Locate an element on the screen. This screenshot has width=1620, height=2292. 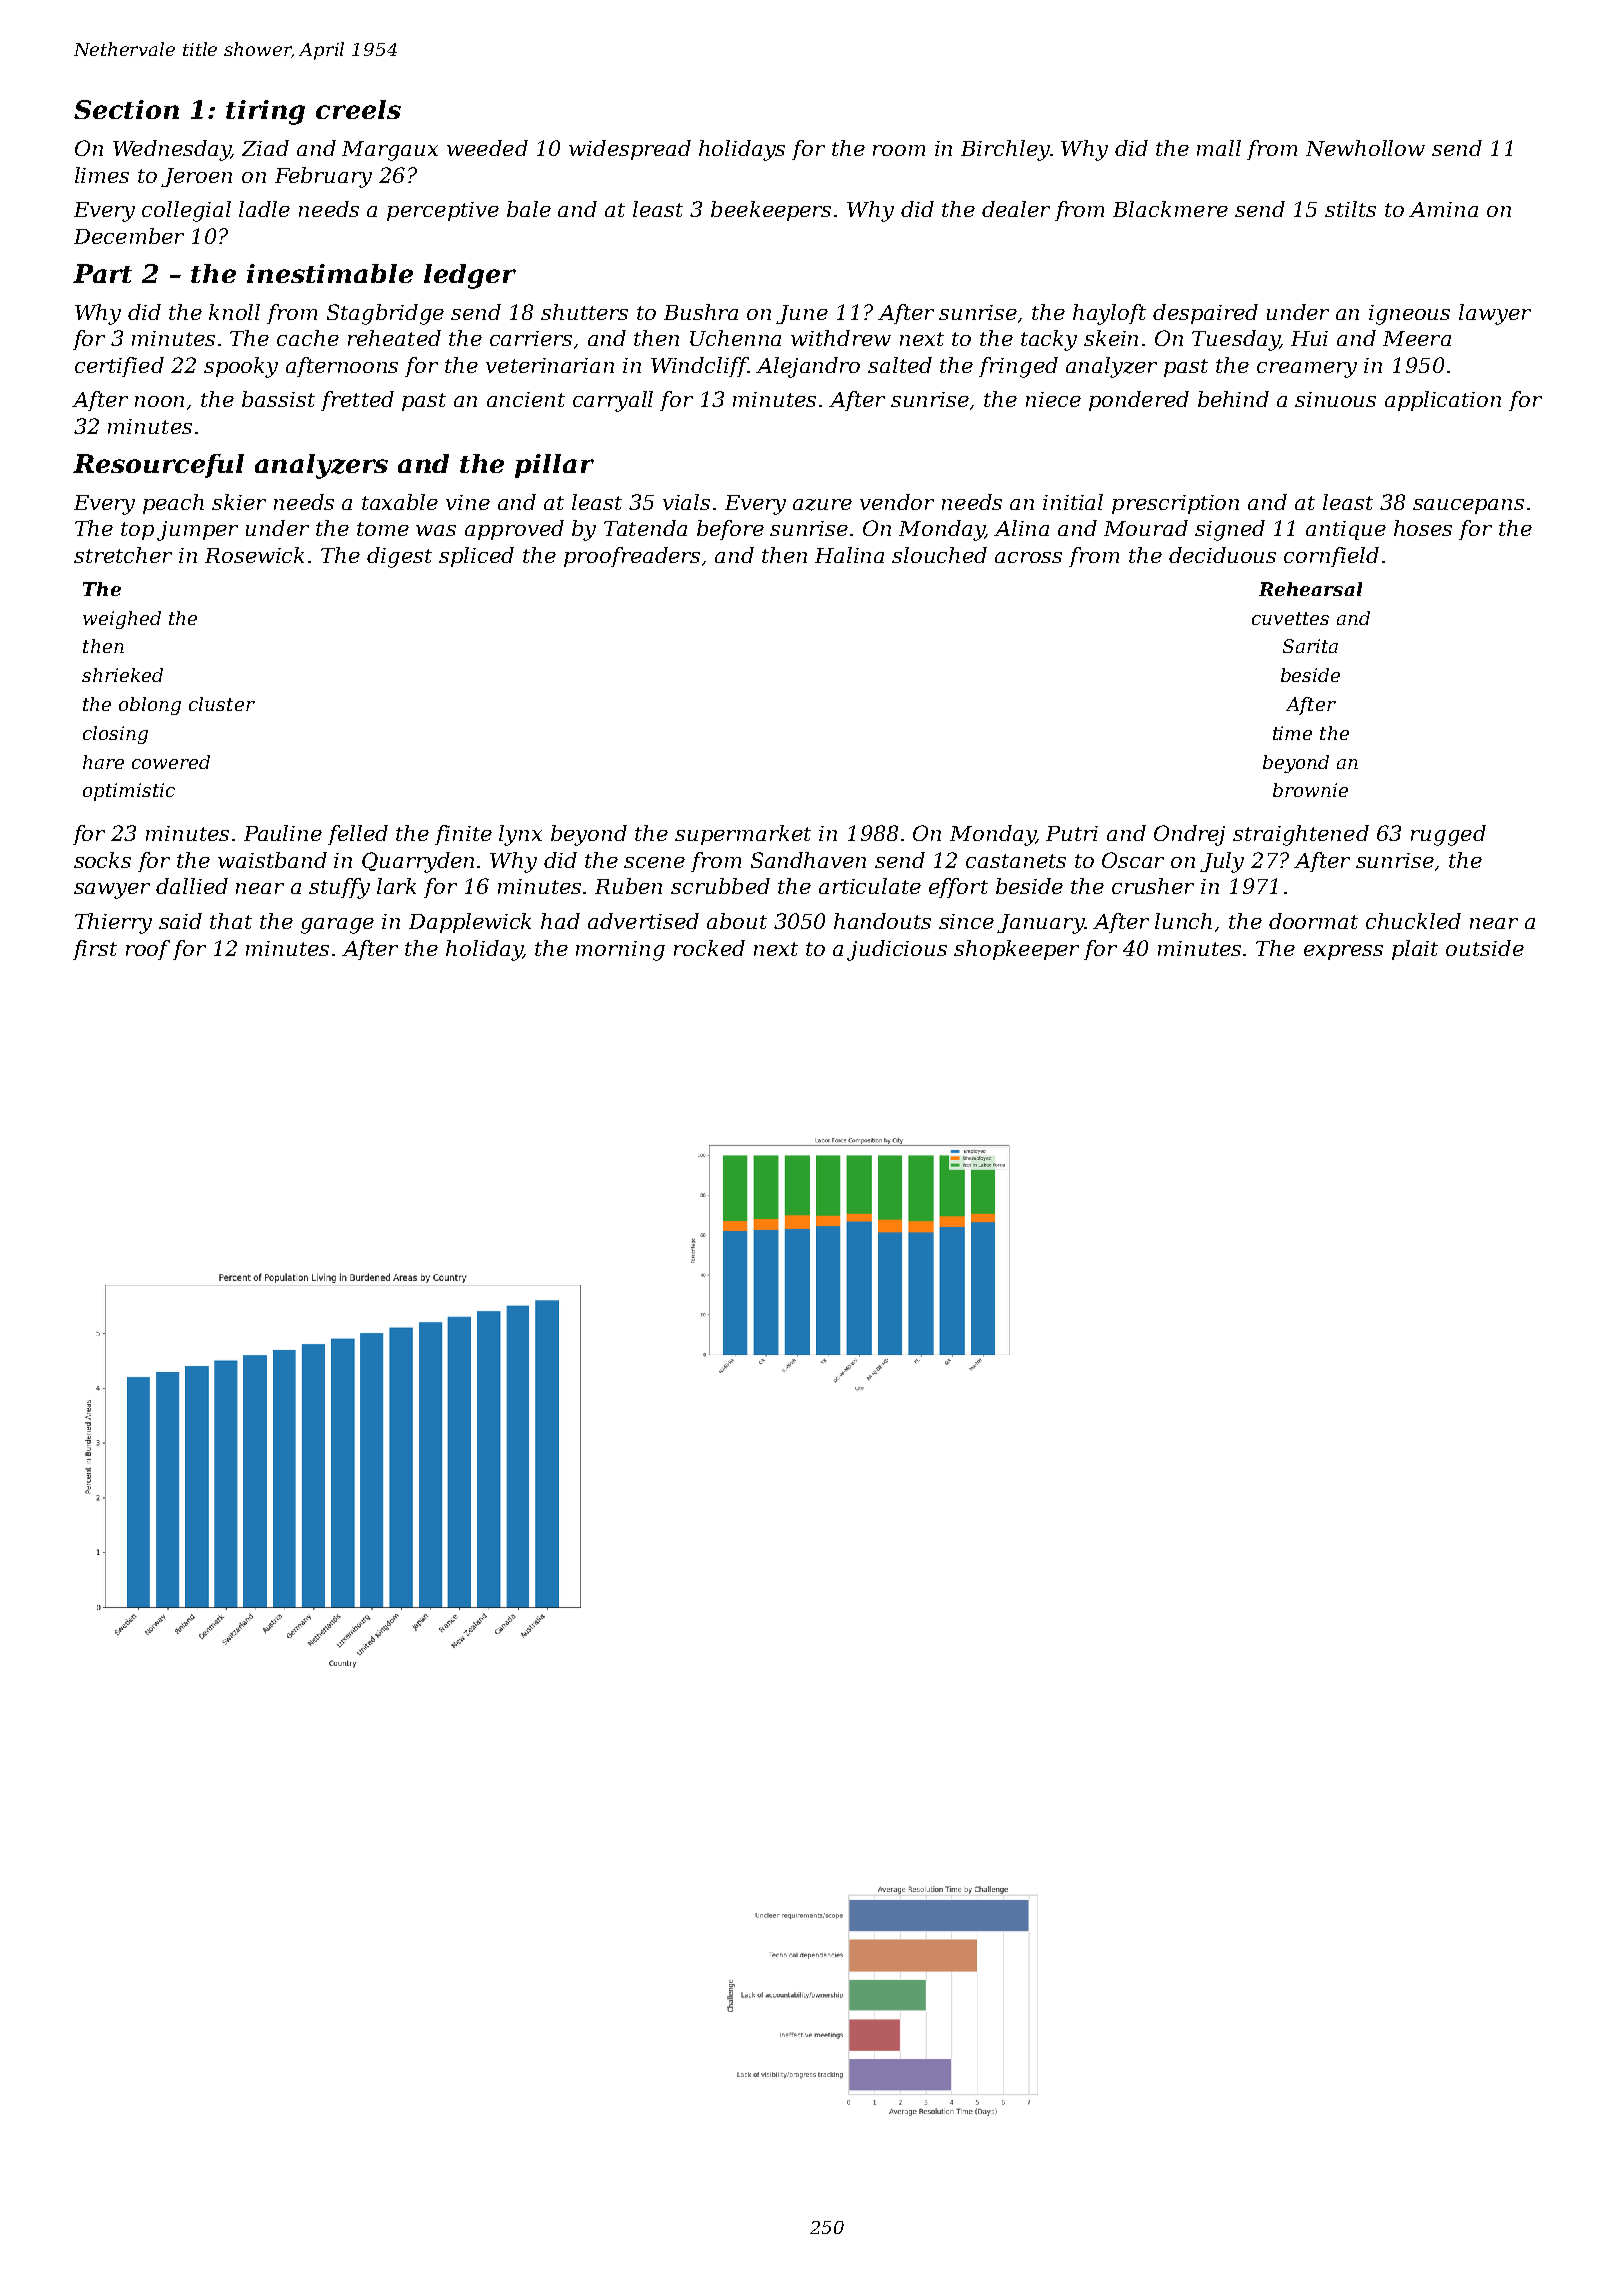
vials is located at coordinates (686, 502).
